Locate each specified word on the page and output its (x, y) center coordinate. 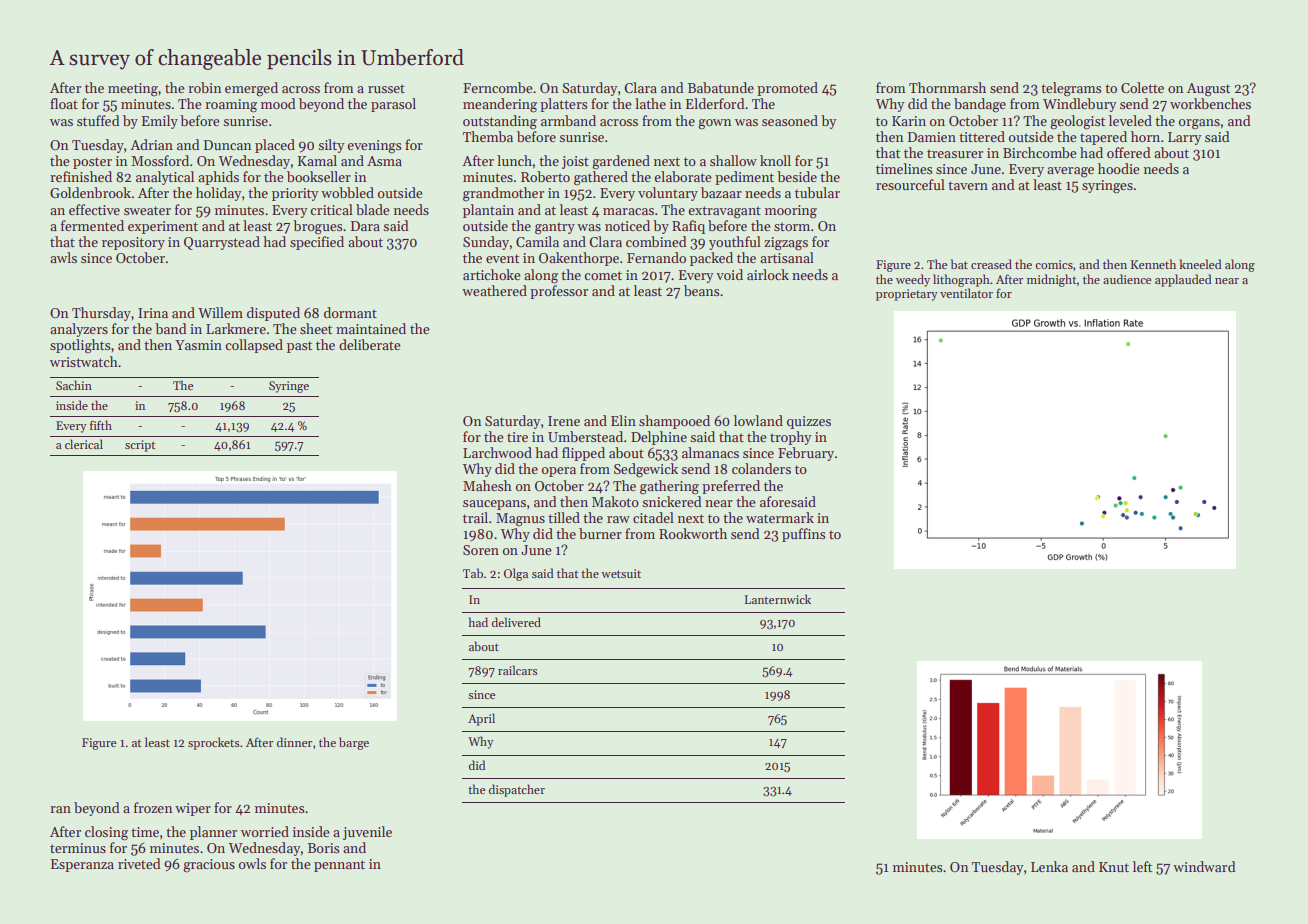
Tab (473, 573)
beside (797, 176)
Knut (1114, 867)
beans (701, 290)
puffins (803, 535)
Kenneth (1153, 264)
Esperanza (82, 865)
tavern (968, 185)
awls (63, 257)
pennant (339, 866)
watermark (780, 517)
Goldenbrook (90, 192)
